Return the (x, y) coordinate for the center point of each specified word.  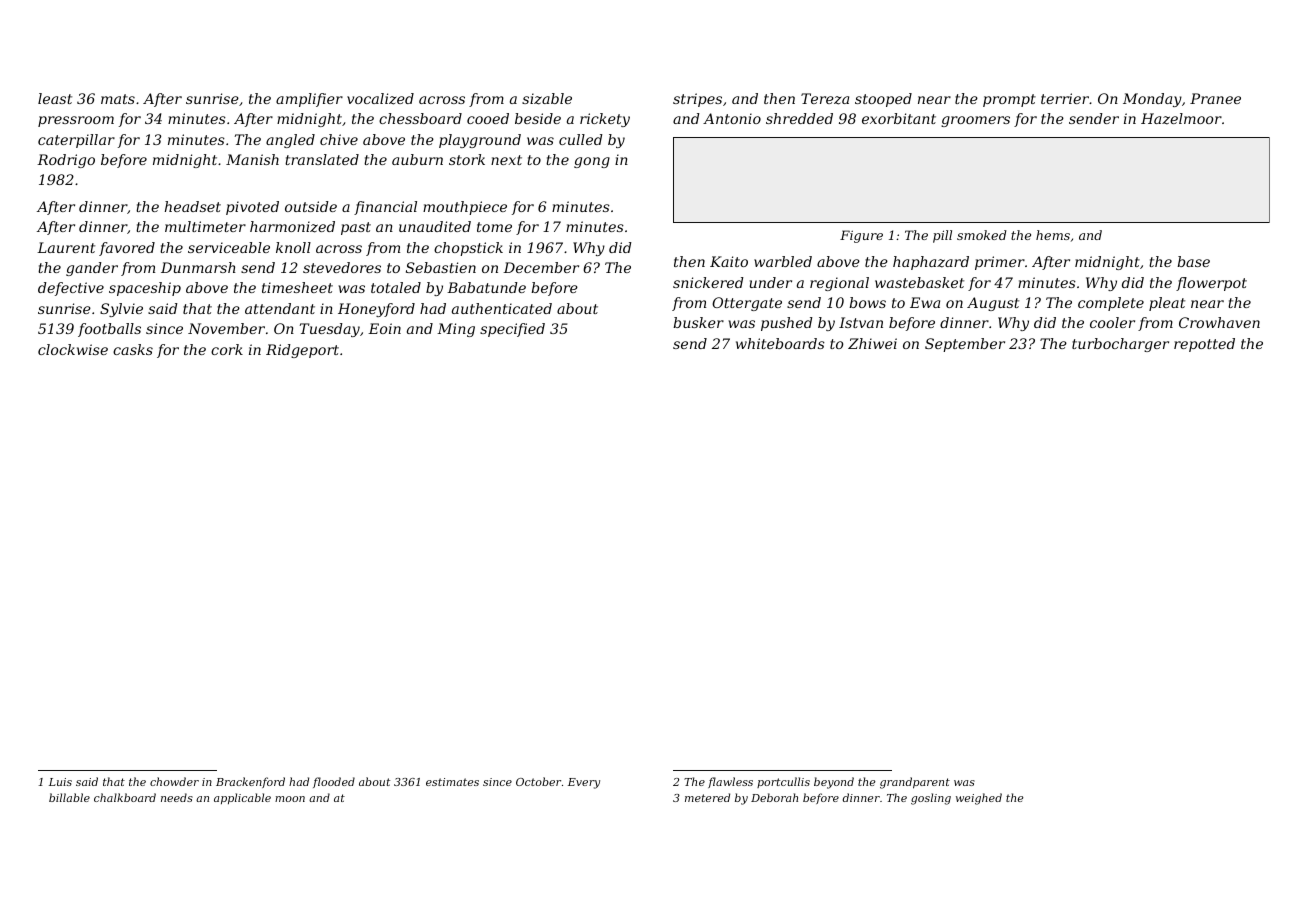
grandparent (915, 783)
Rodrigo (66, 161)
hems (1053, 235)
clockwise (73, 349)
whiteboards (780, 343)
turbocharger (1120, 345)
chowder (174, 781)
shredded (799, 118)
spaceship (145, 289)
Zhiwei (872, 343)
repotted (1204, 345)
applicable (242, 798)
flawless (730, 782)
